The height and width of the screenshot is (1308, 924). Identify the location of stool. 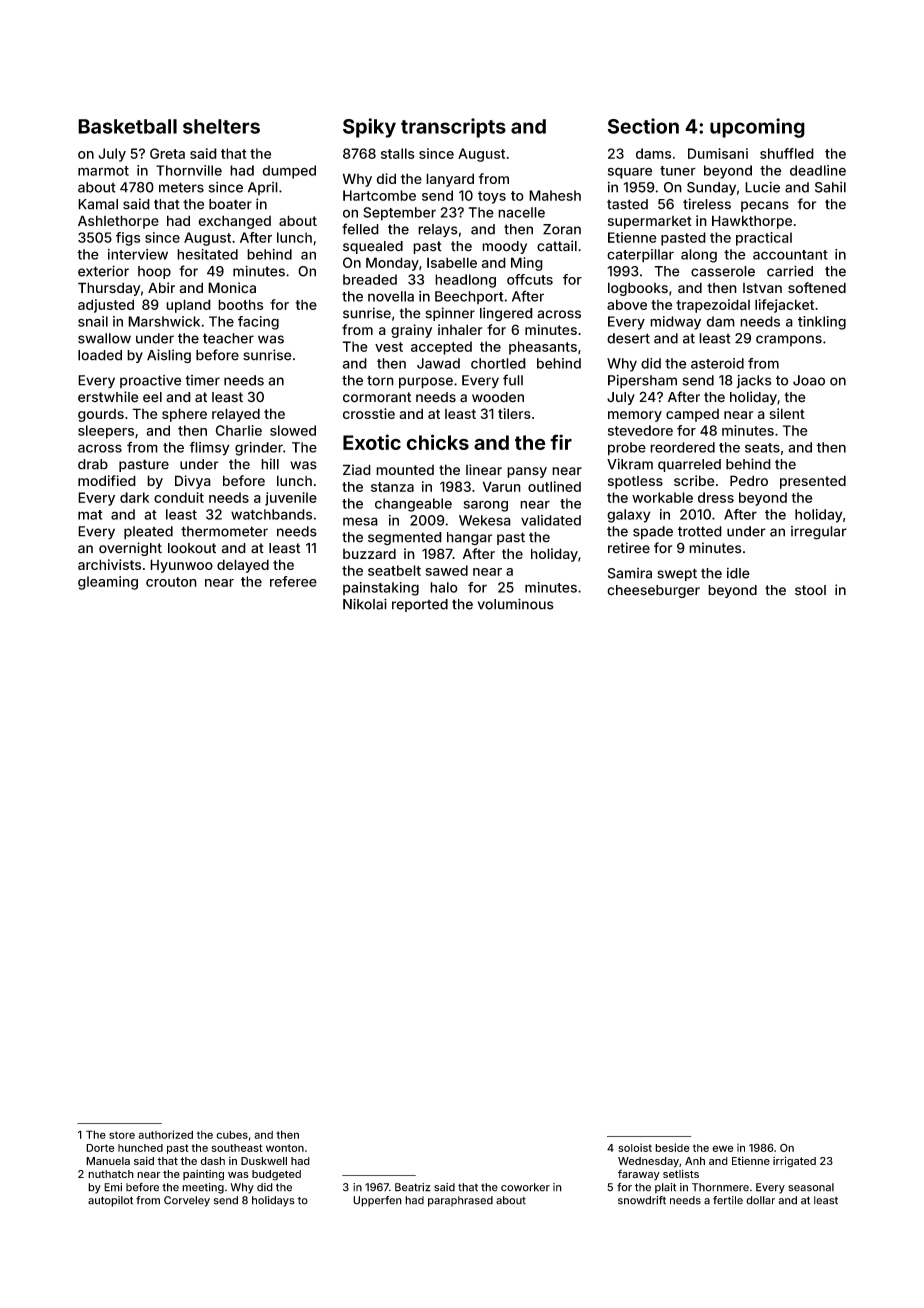
(810, 590).
